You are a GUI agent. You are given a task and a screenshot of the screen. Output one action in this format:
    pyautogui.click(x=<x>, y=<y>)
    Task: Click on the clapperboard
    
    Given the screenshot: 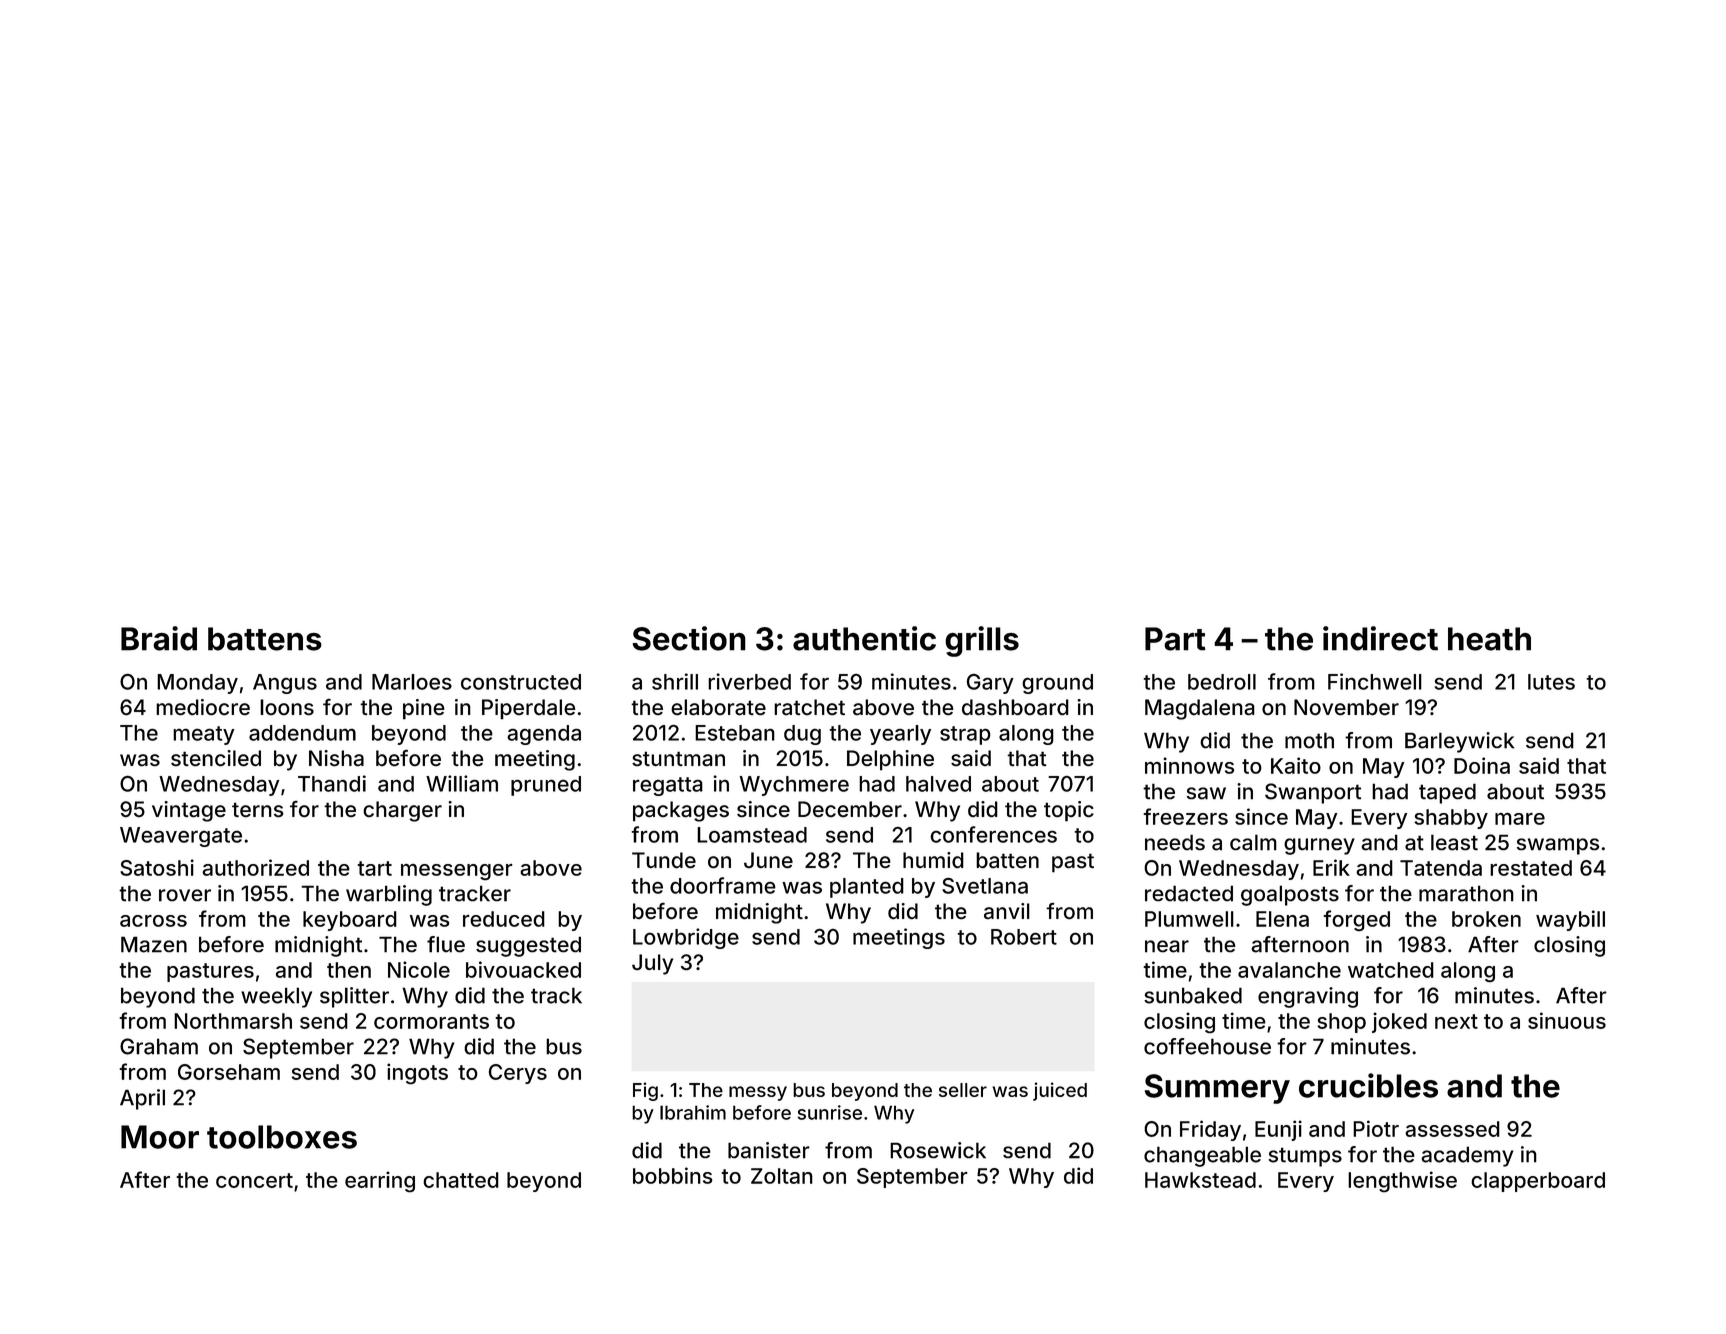 What is the action you would take?
    pyautogui.click(x=1538, y=1182)
